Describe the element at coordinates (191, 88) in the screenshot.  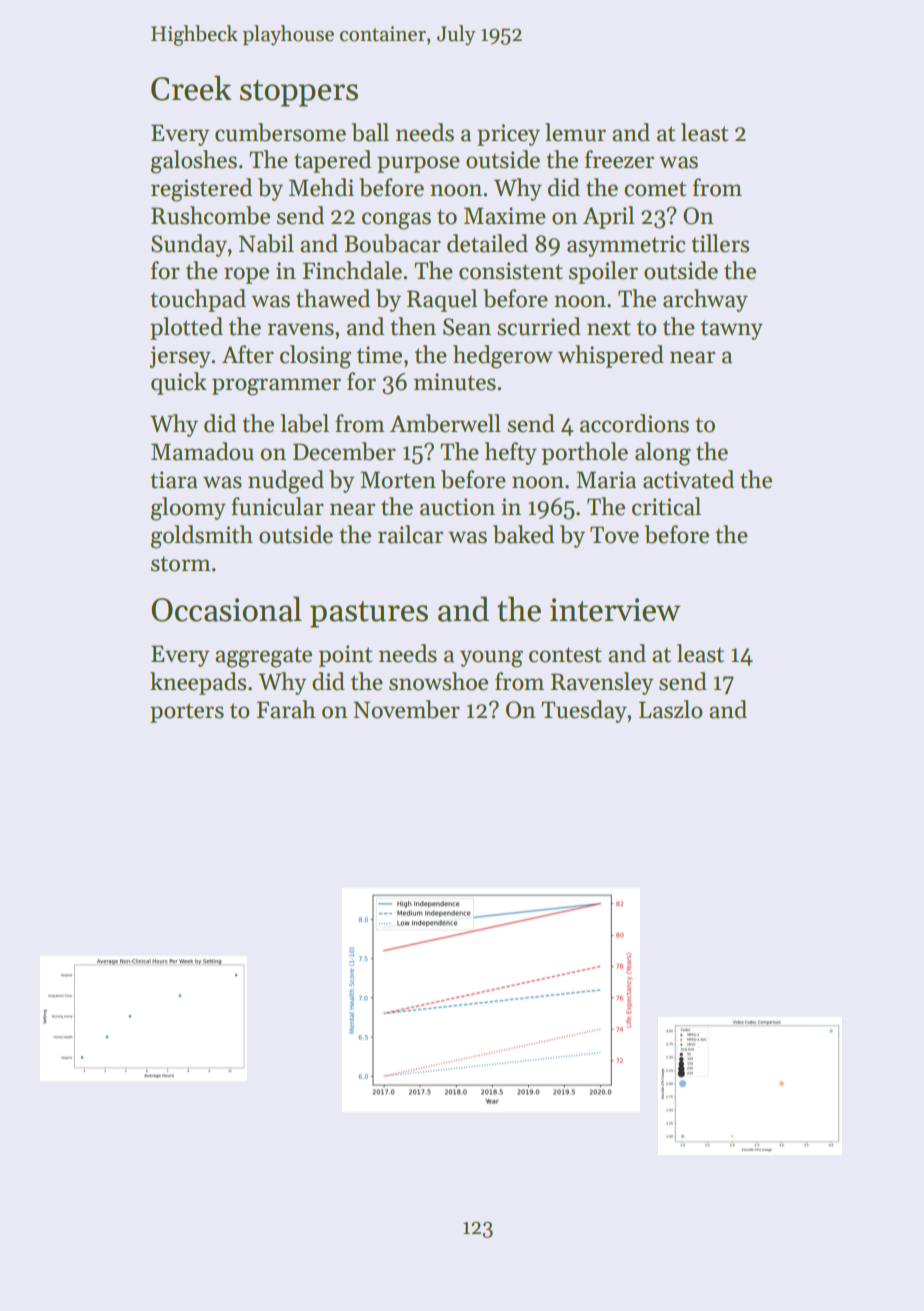
I see `Creek` at that location.
